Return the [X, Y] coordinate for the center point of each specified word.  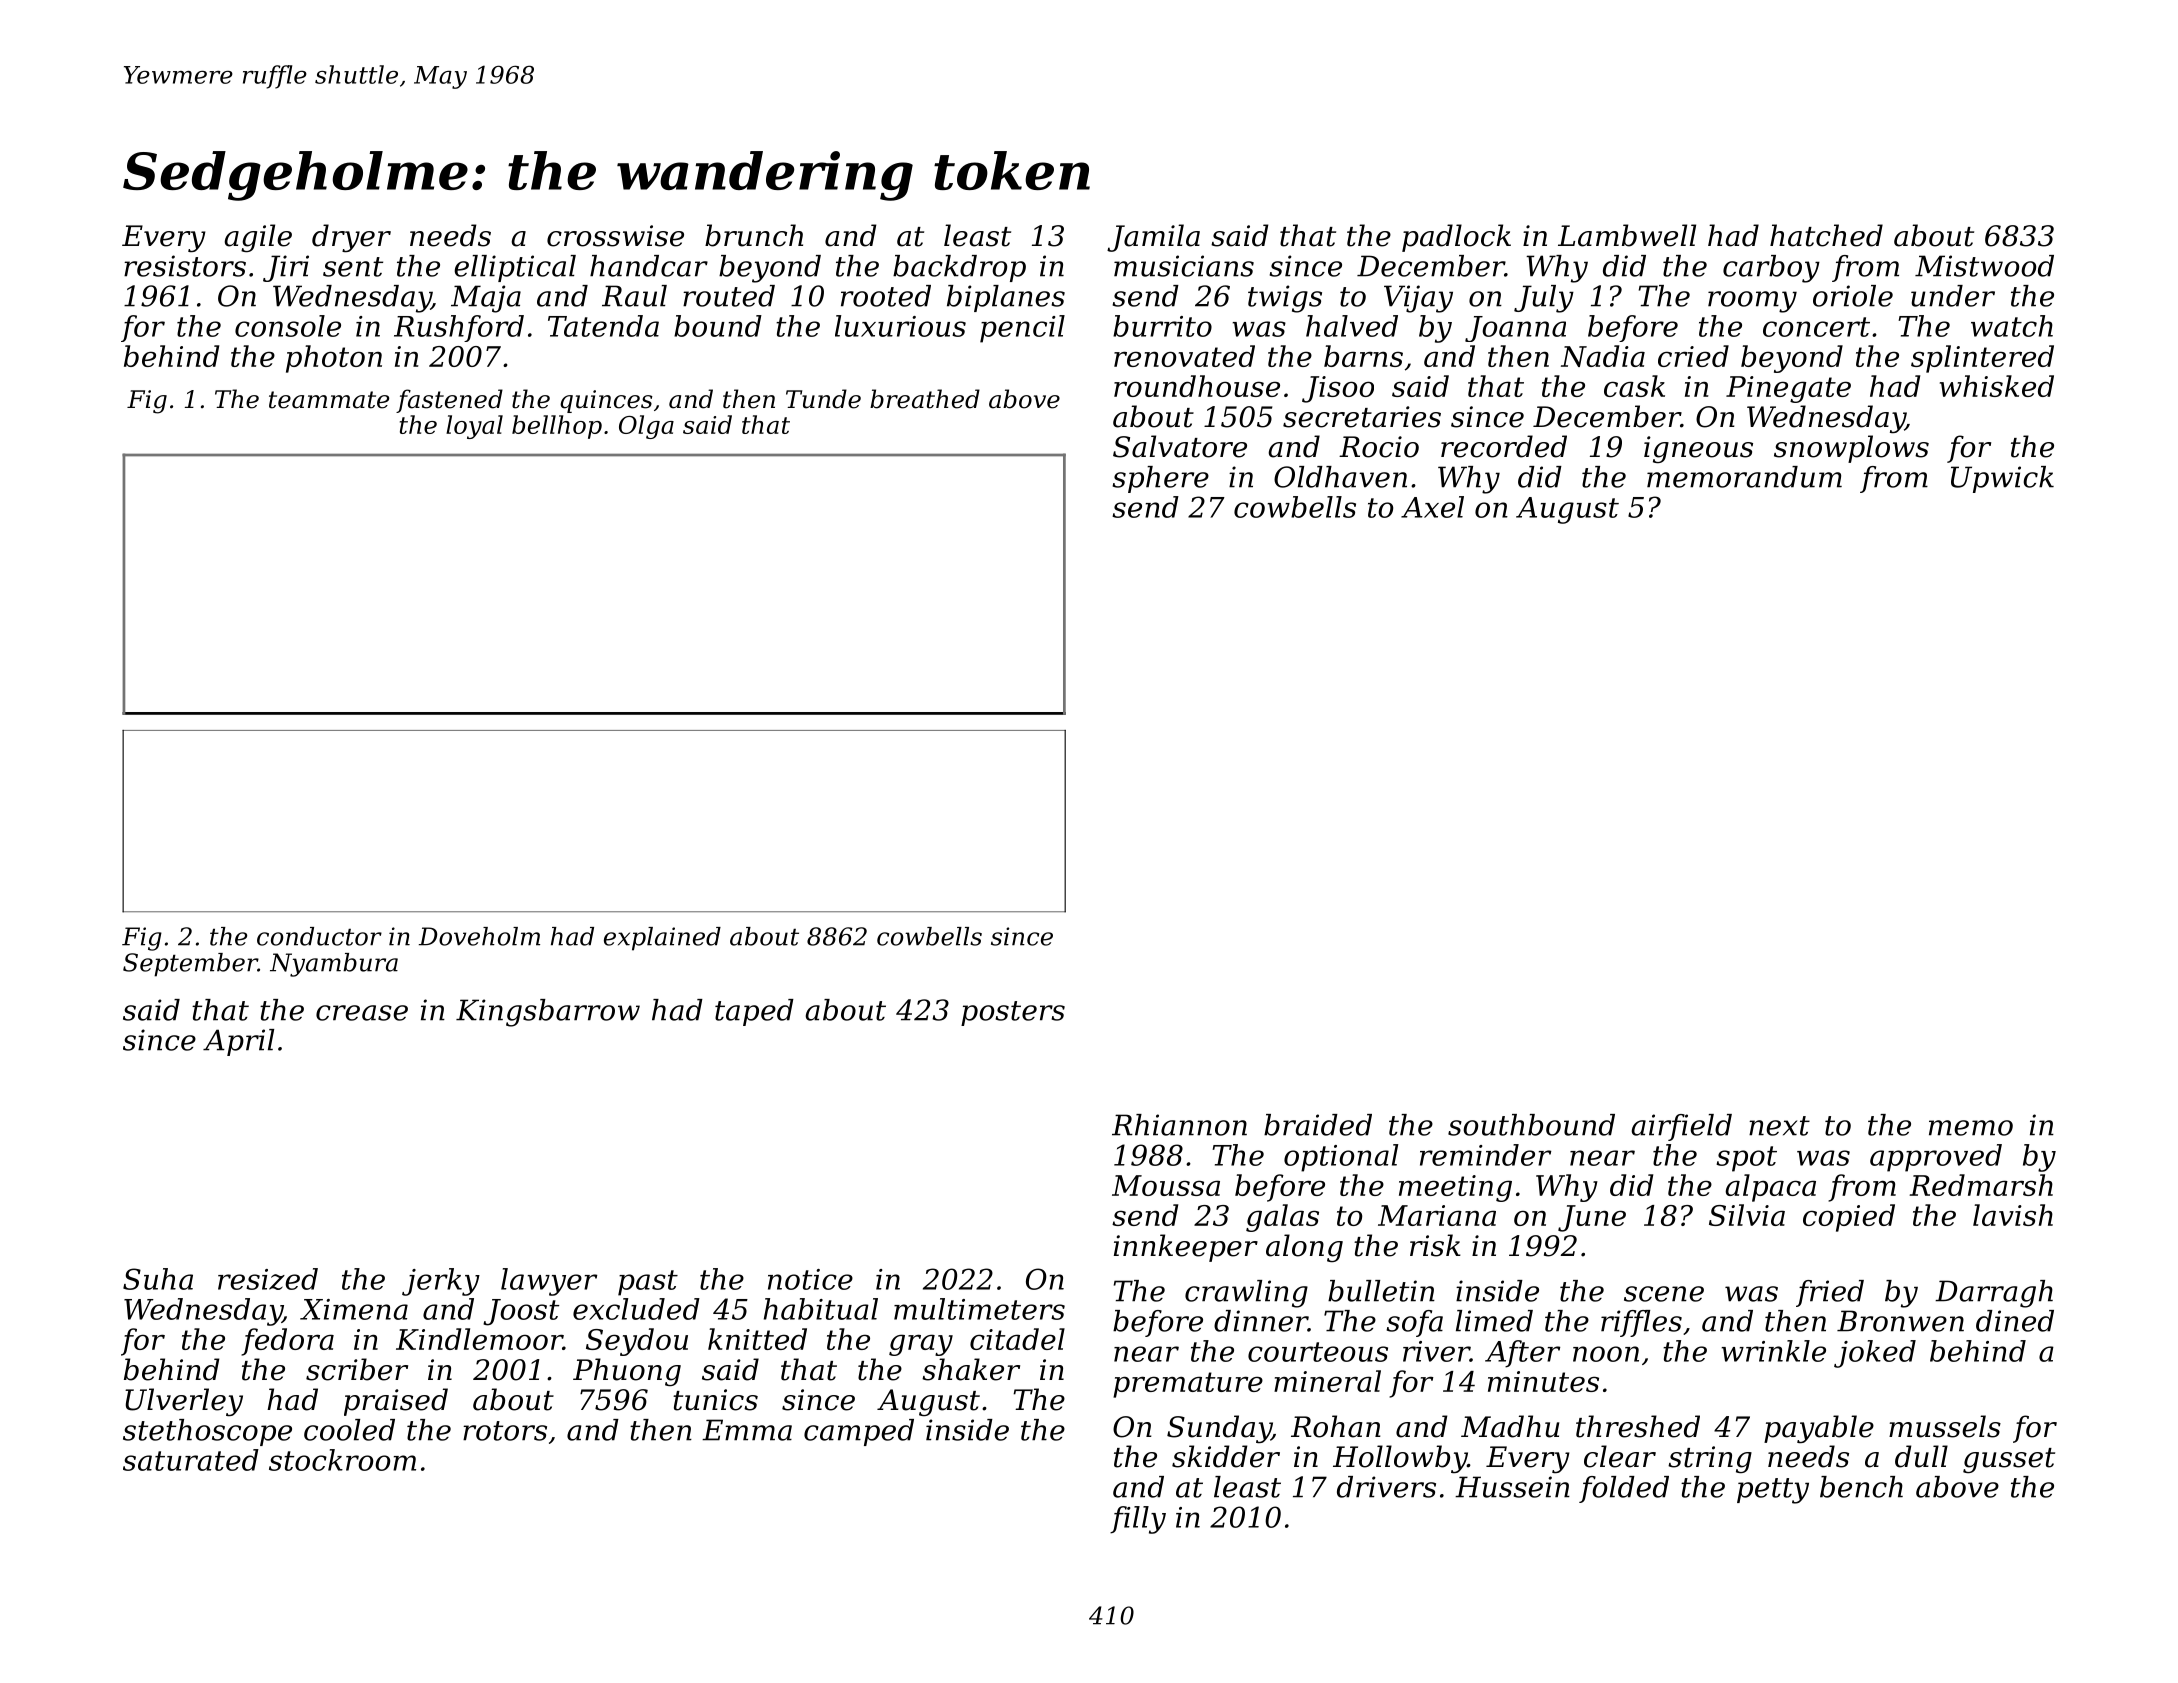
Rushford [459, 328]
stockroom [342, 1460]
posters [1013, 1013]
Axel [1432, 507]
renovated [1184, 356]
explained [662, 939]
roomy [1752, 302]
